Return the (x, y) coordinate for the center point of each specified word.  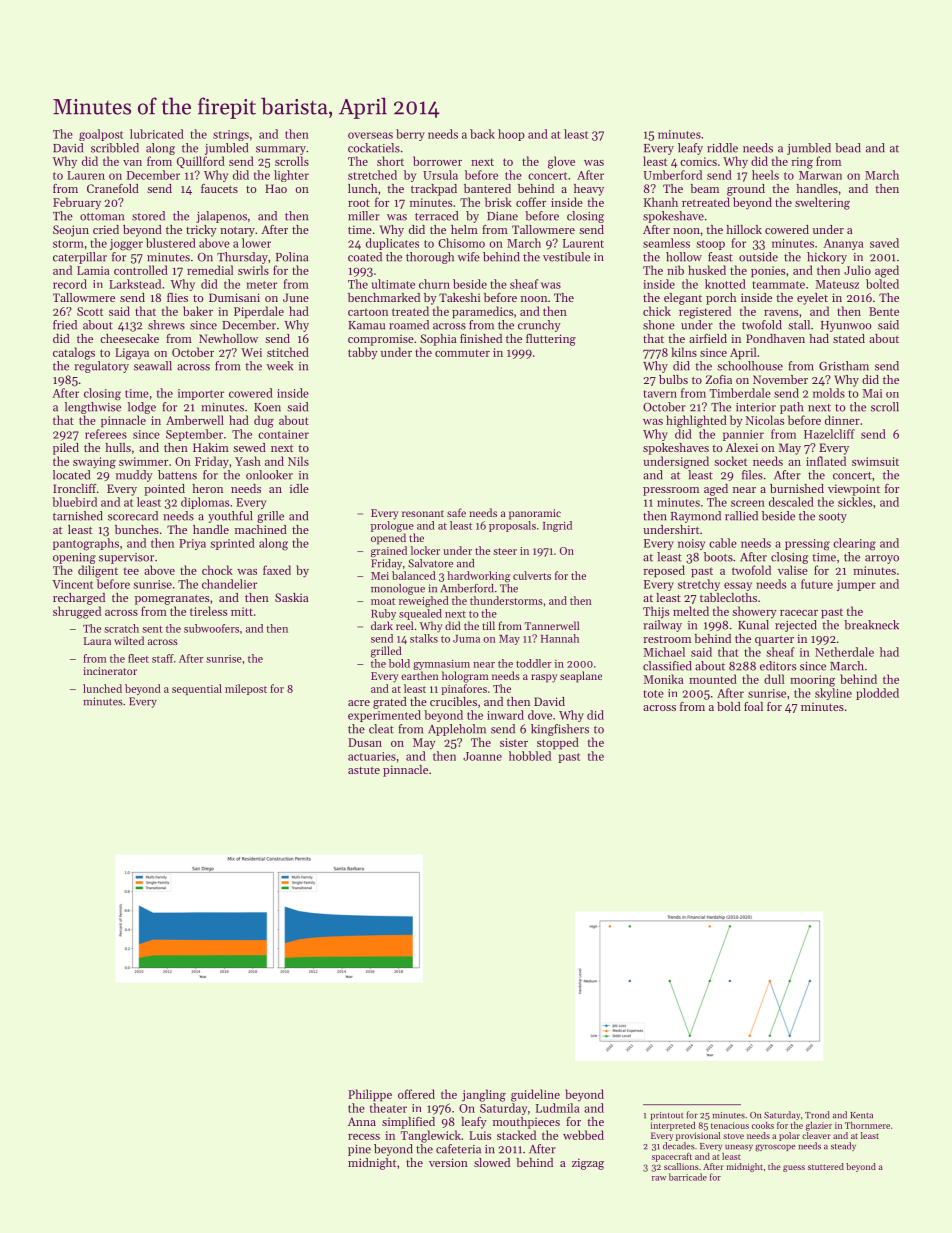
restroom (667, 639)
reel (404, 625)
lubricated (157, 134)
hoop (511, 135)
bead (848, 148)
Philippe (370, 1095)
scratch (121, 628)
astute (364, 770)
